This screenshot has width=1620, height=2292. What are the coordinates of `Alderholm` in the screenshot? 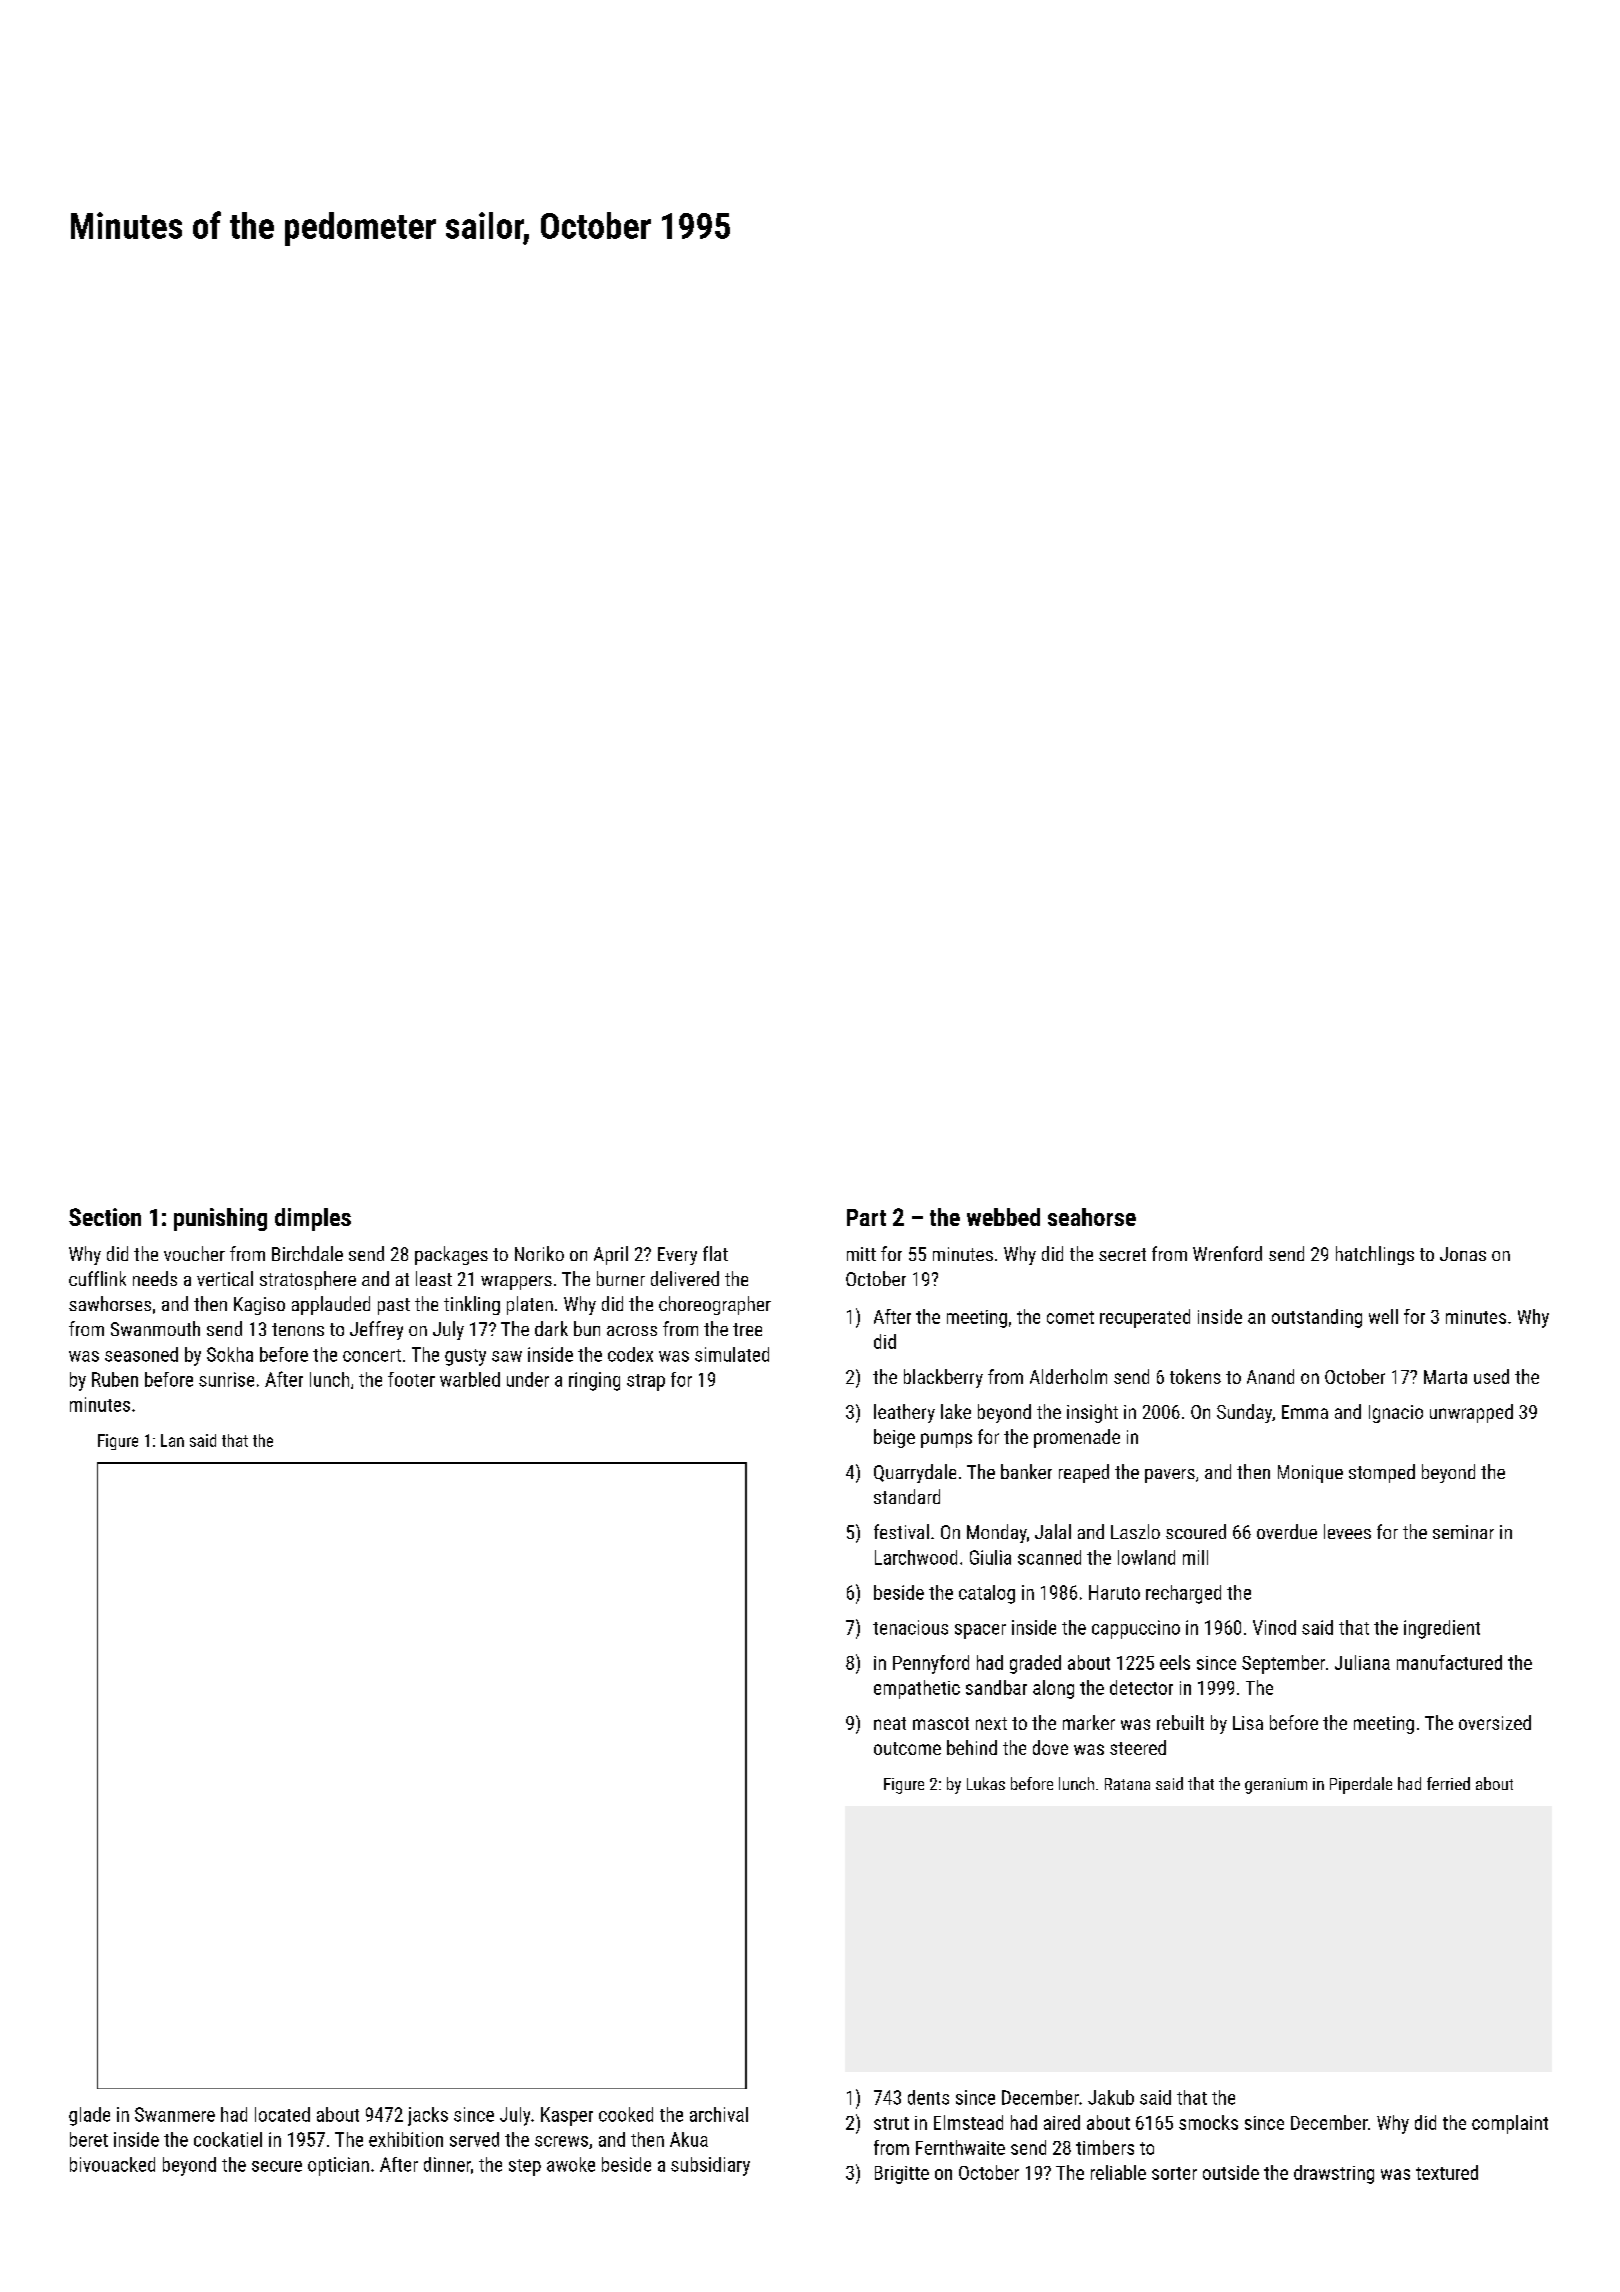 It's located at (1068, 1376).
